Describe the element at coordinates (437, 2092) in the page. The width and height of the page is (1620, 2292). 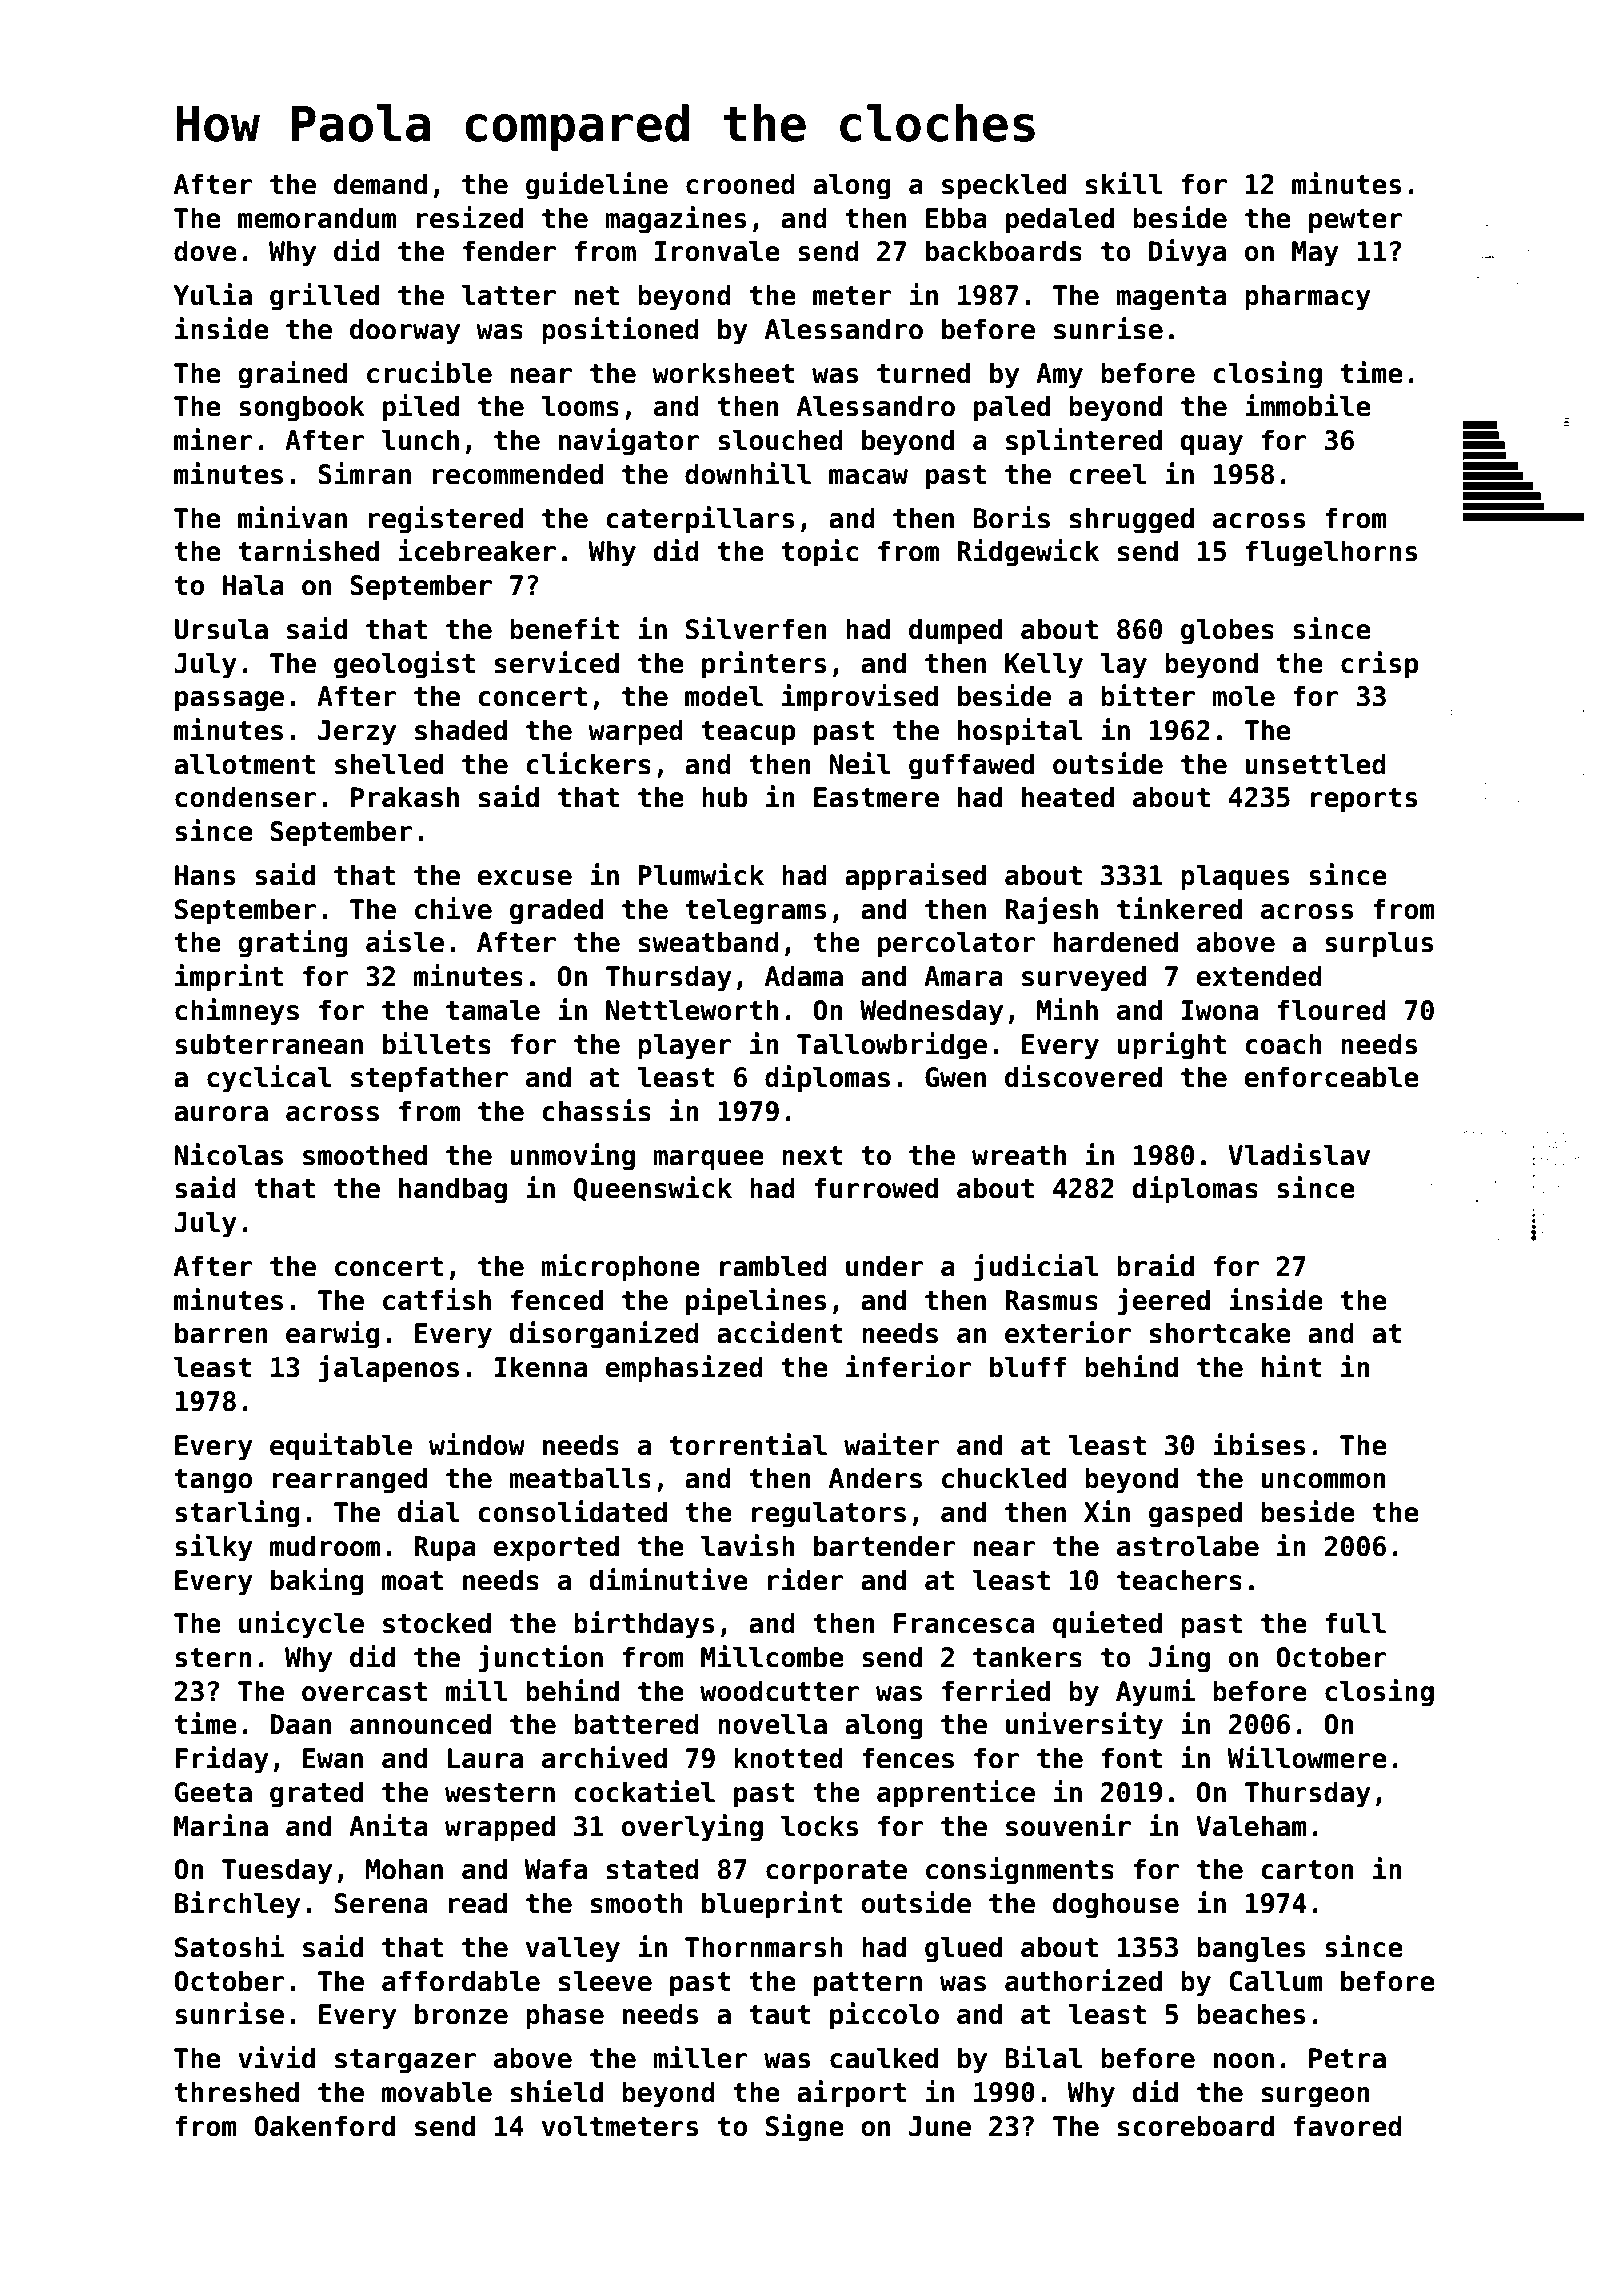
I see `movable` at that location.
